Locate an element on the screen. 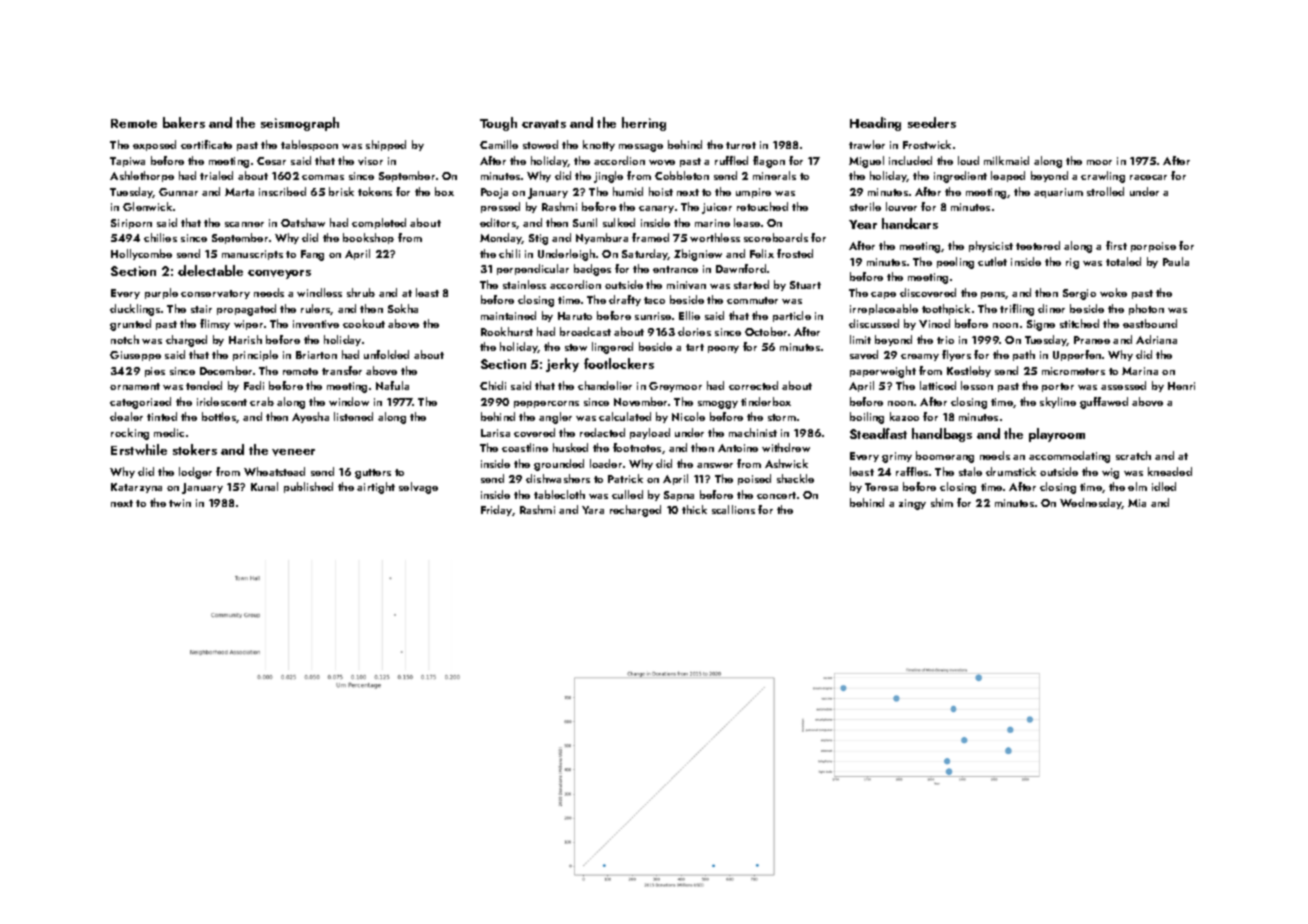 The image size is (1308, 924). Giuseppe is located at coordinates (135, 356).
